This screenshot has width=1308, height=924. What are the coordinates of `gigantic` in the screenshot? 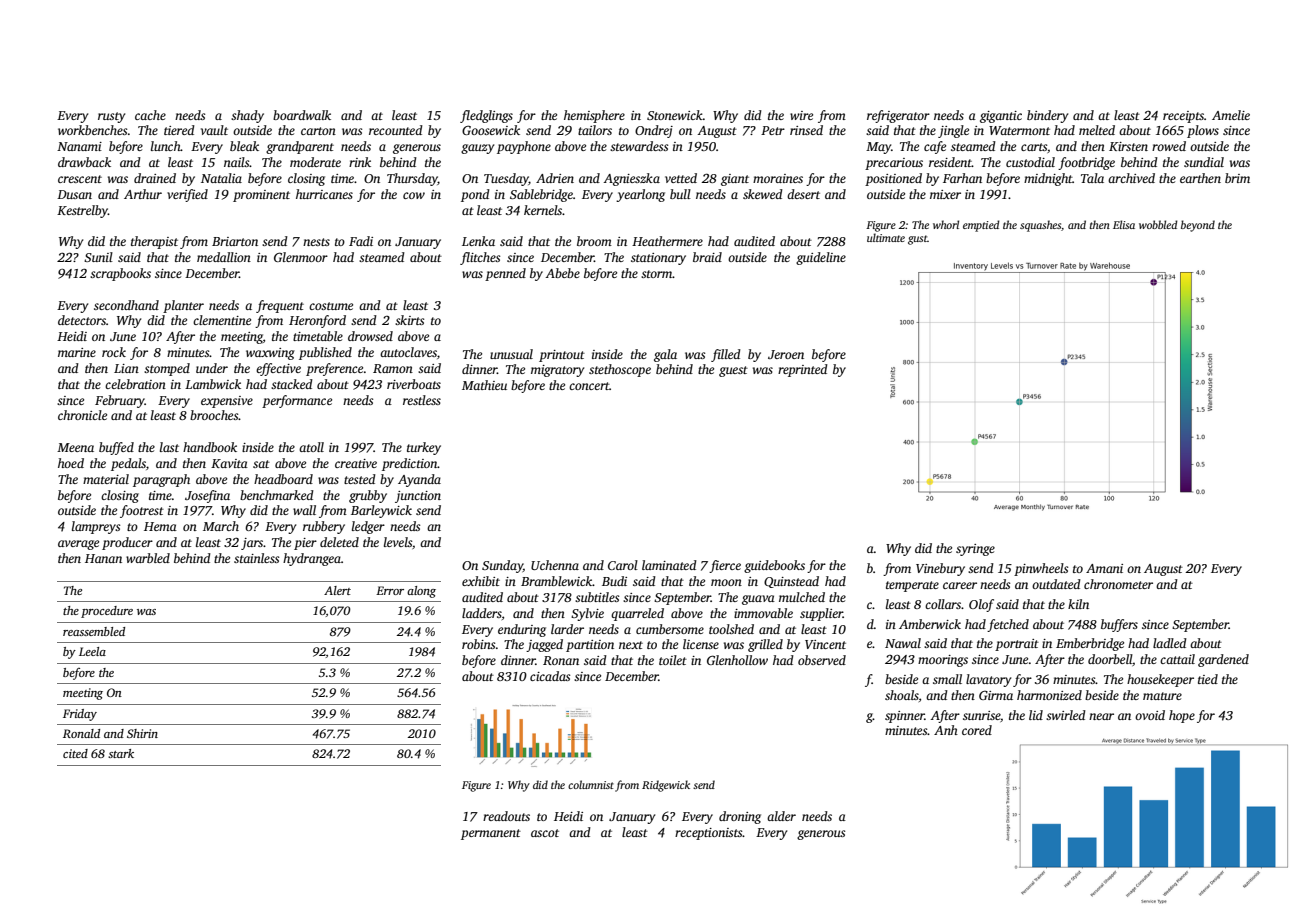 It's located at (1001, 117).
